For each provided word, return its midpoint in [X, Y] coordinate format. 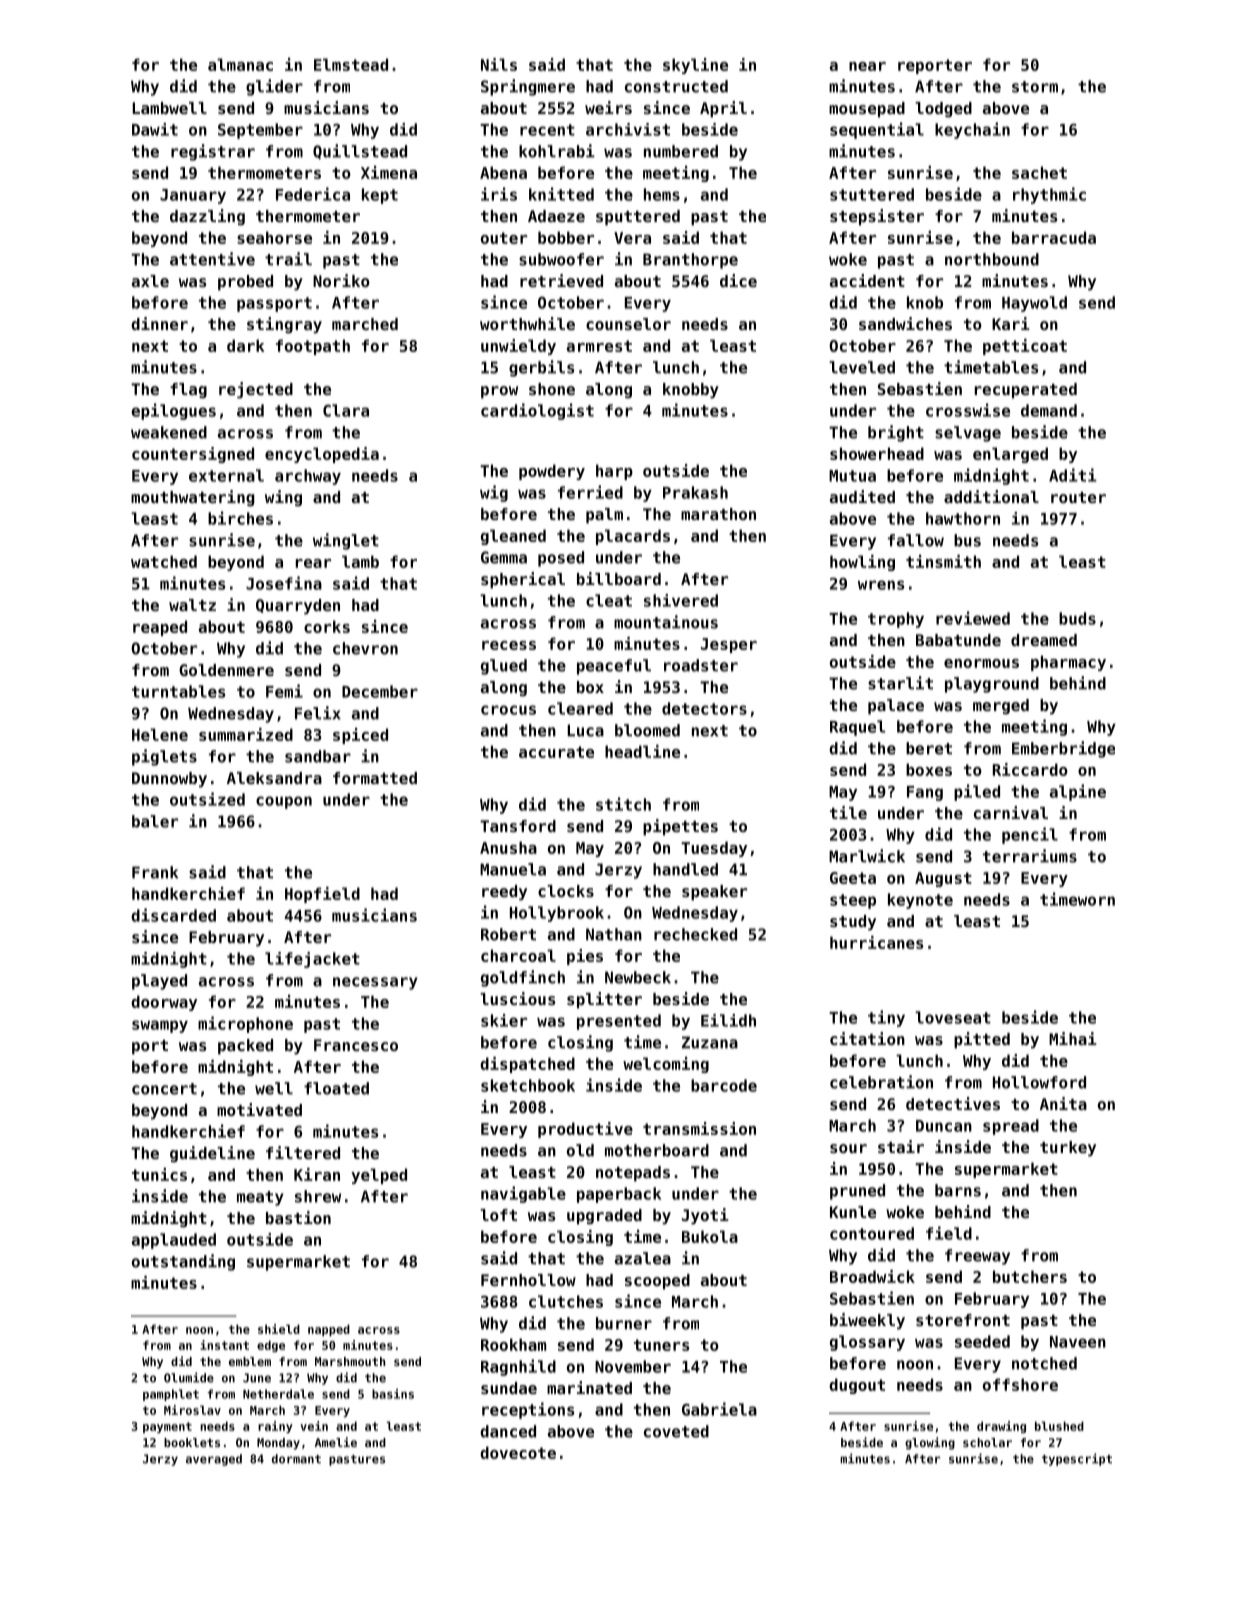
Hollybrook [557, 914]
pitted [982, 1040]
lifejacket [312, 960]
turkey [1068, 1149]
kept [380, 196]
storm [1035, 87]
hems [662, 194]
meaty [260, 1198]
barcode [724, 1085]
